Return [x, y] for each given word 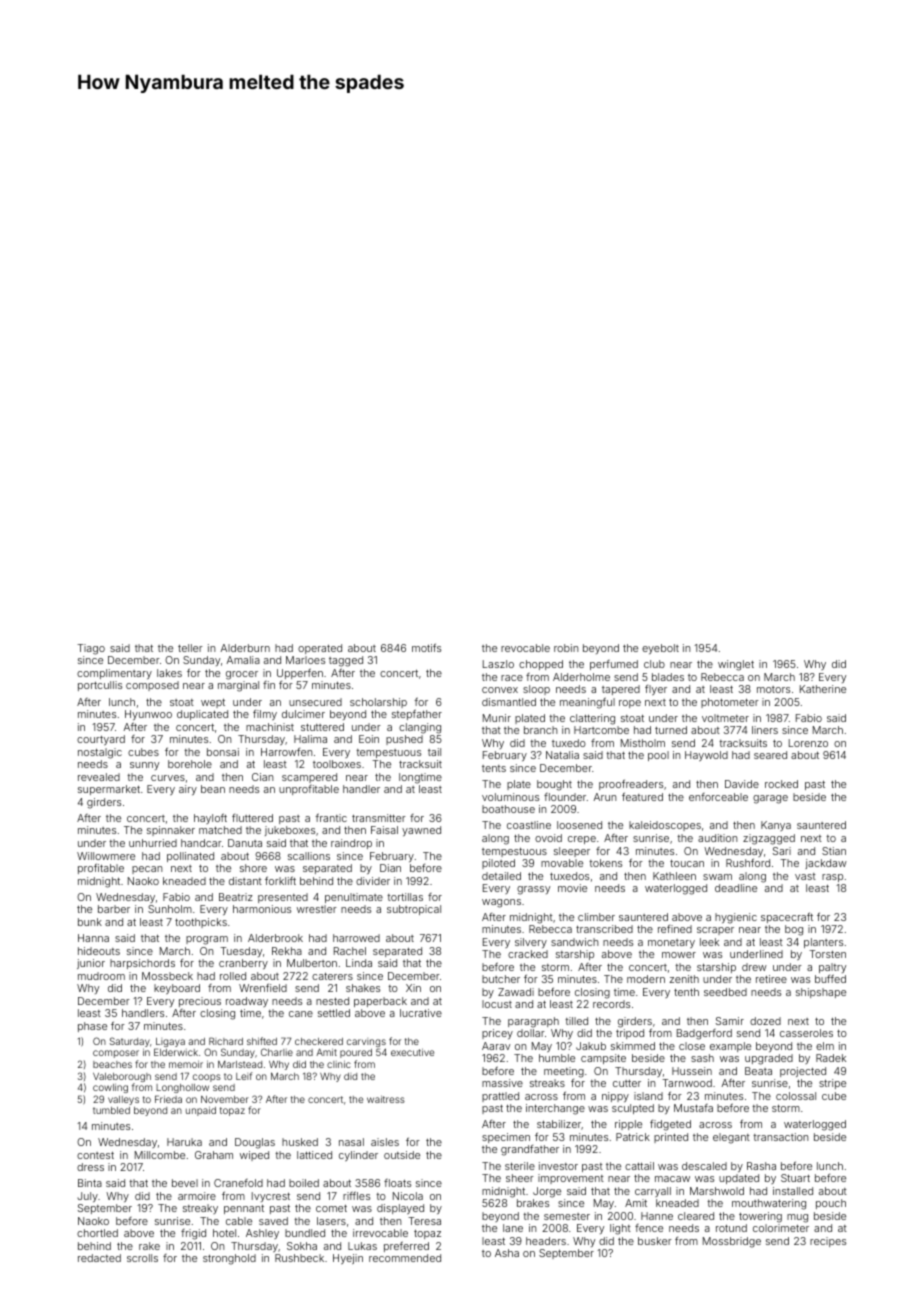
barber [114, 909]
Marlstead [240, 1064]
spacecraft [787, 917]
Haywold [706, 756]
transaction [780, 1137]
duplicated [202, 715]
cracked [528, 954]
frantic [331, 817]
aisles [385, 1142]
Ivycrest [271, 1197]
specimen [506, 1138]
